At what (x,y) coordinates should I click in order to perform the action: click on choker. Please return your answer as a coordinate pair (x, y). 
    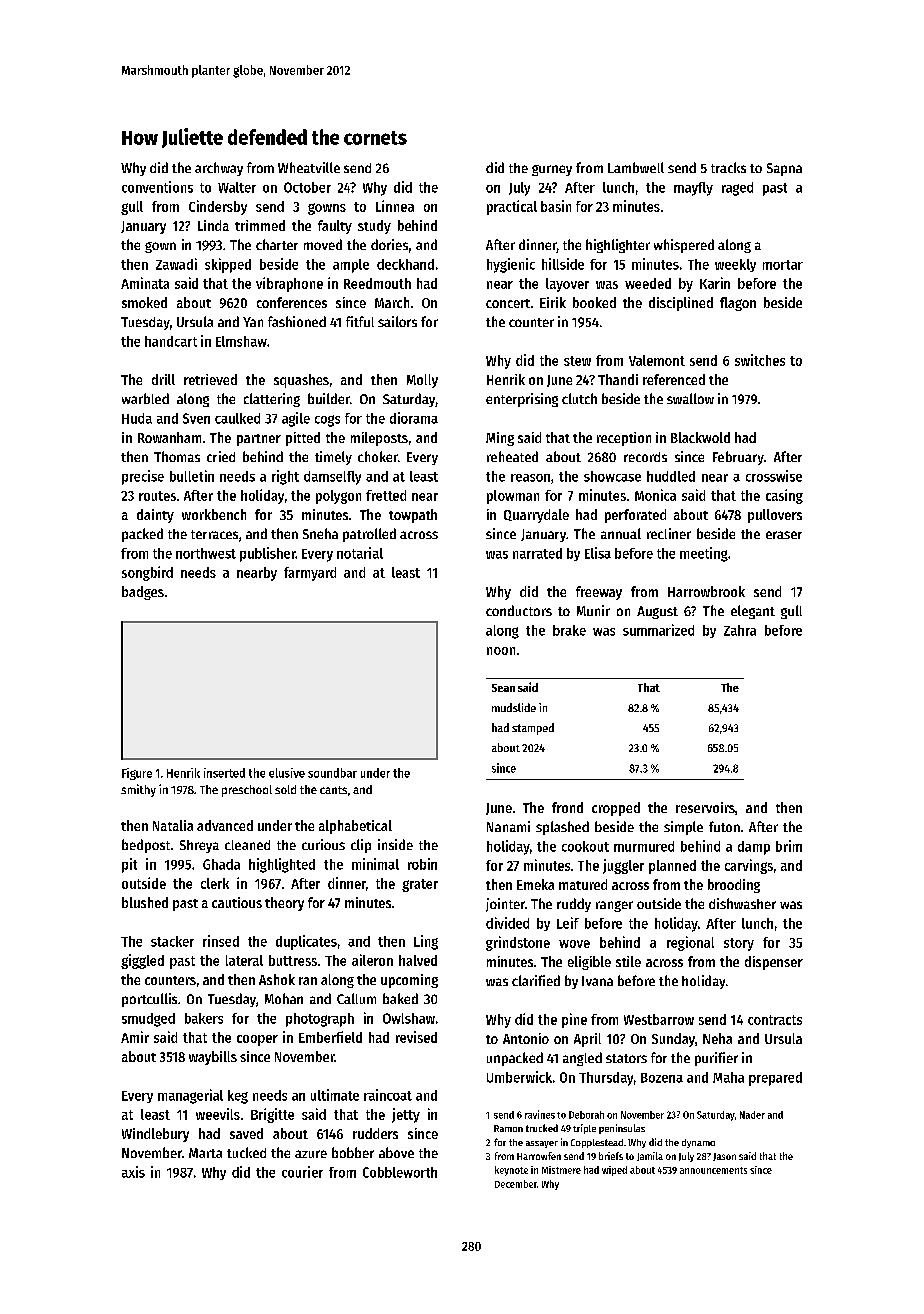
    Looking at the image, I should click on (378, 456).
